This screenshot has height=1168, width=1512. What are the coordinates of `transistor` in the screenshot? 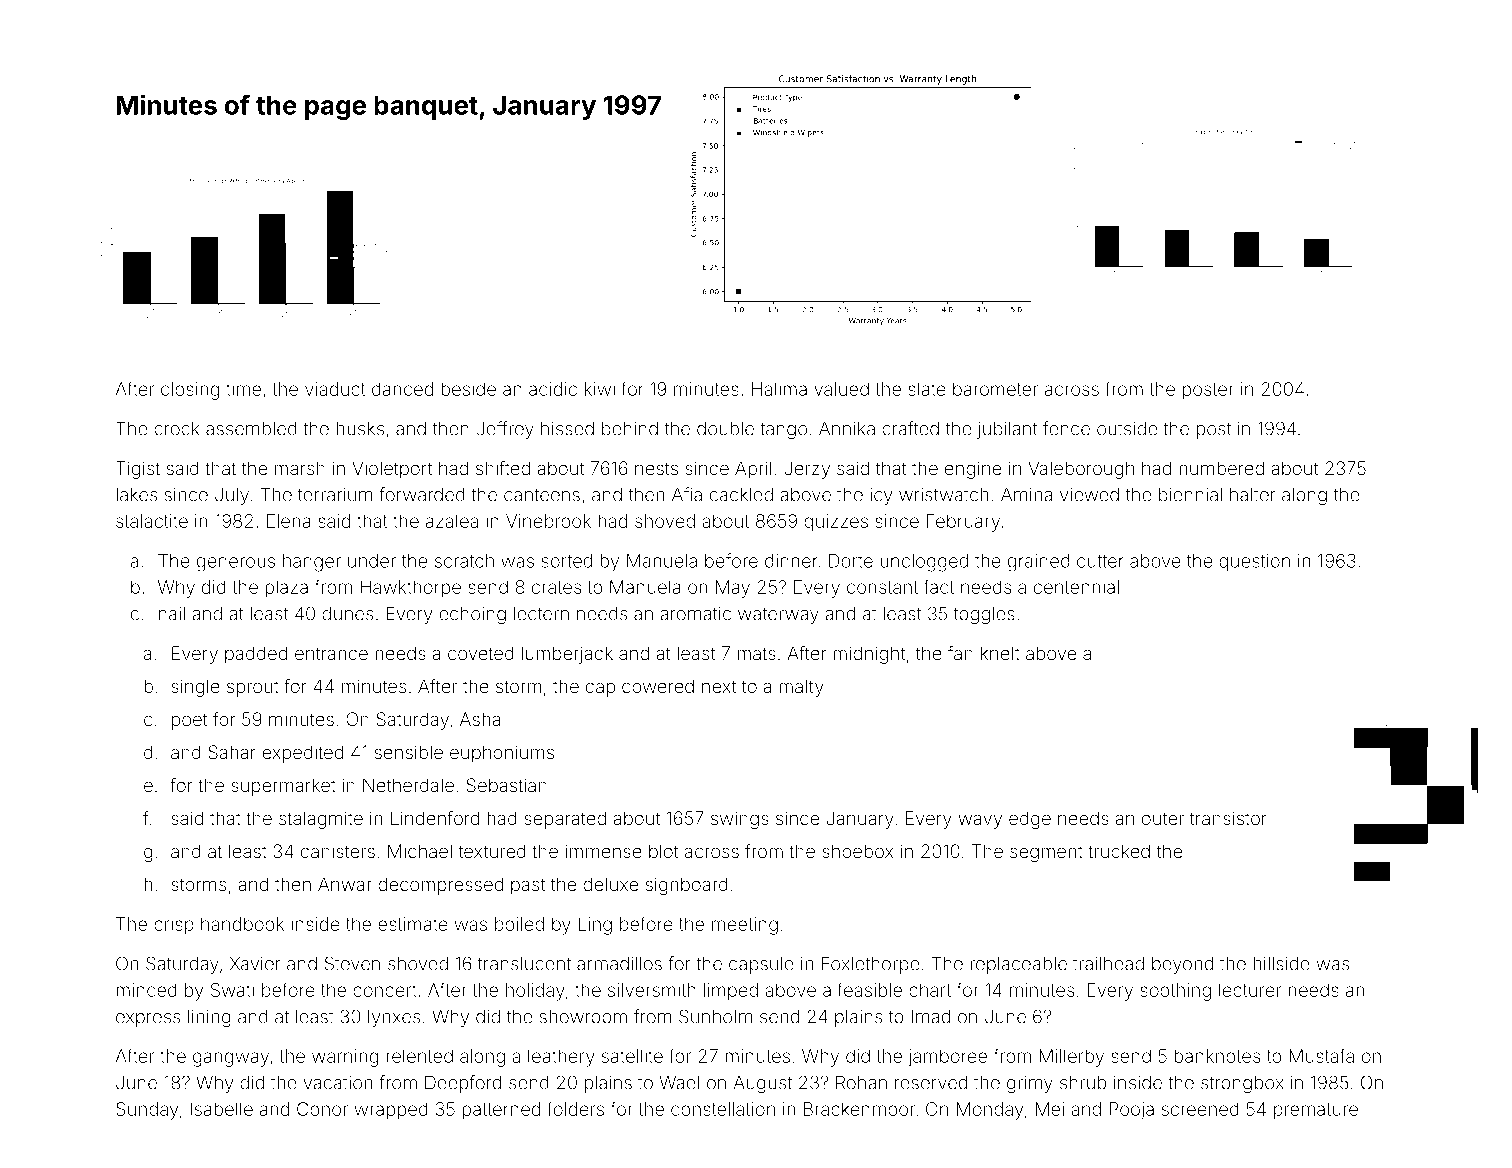 It's located at (1228, 818).
